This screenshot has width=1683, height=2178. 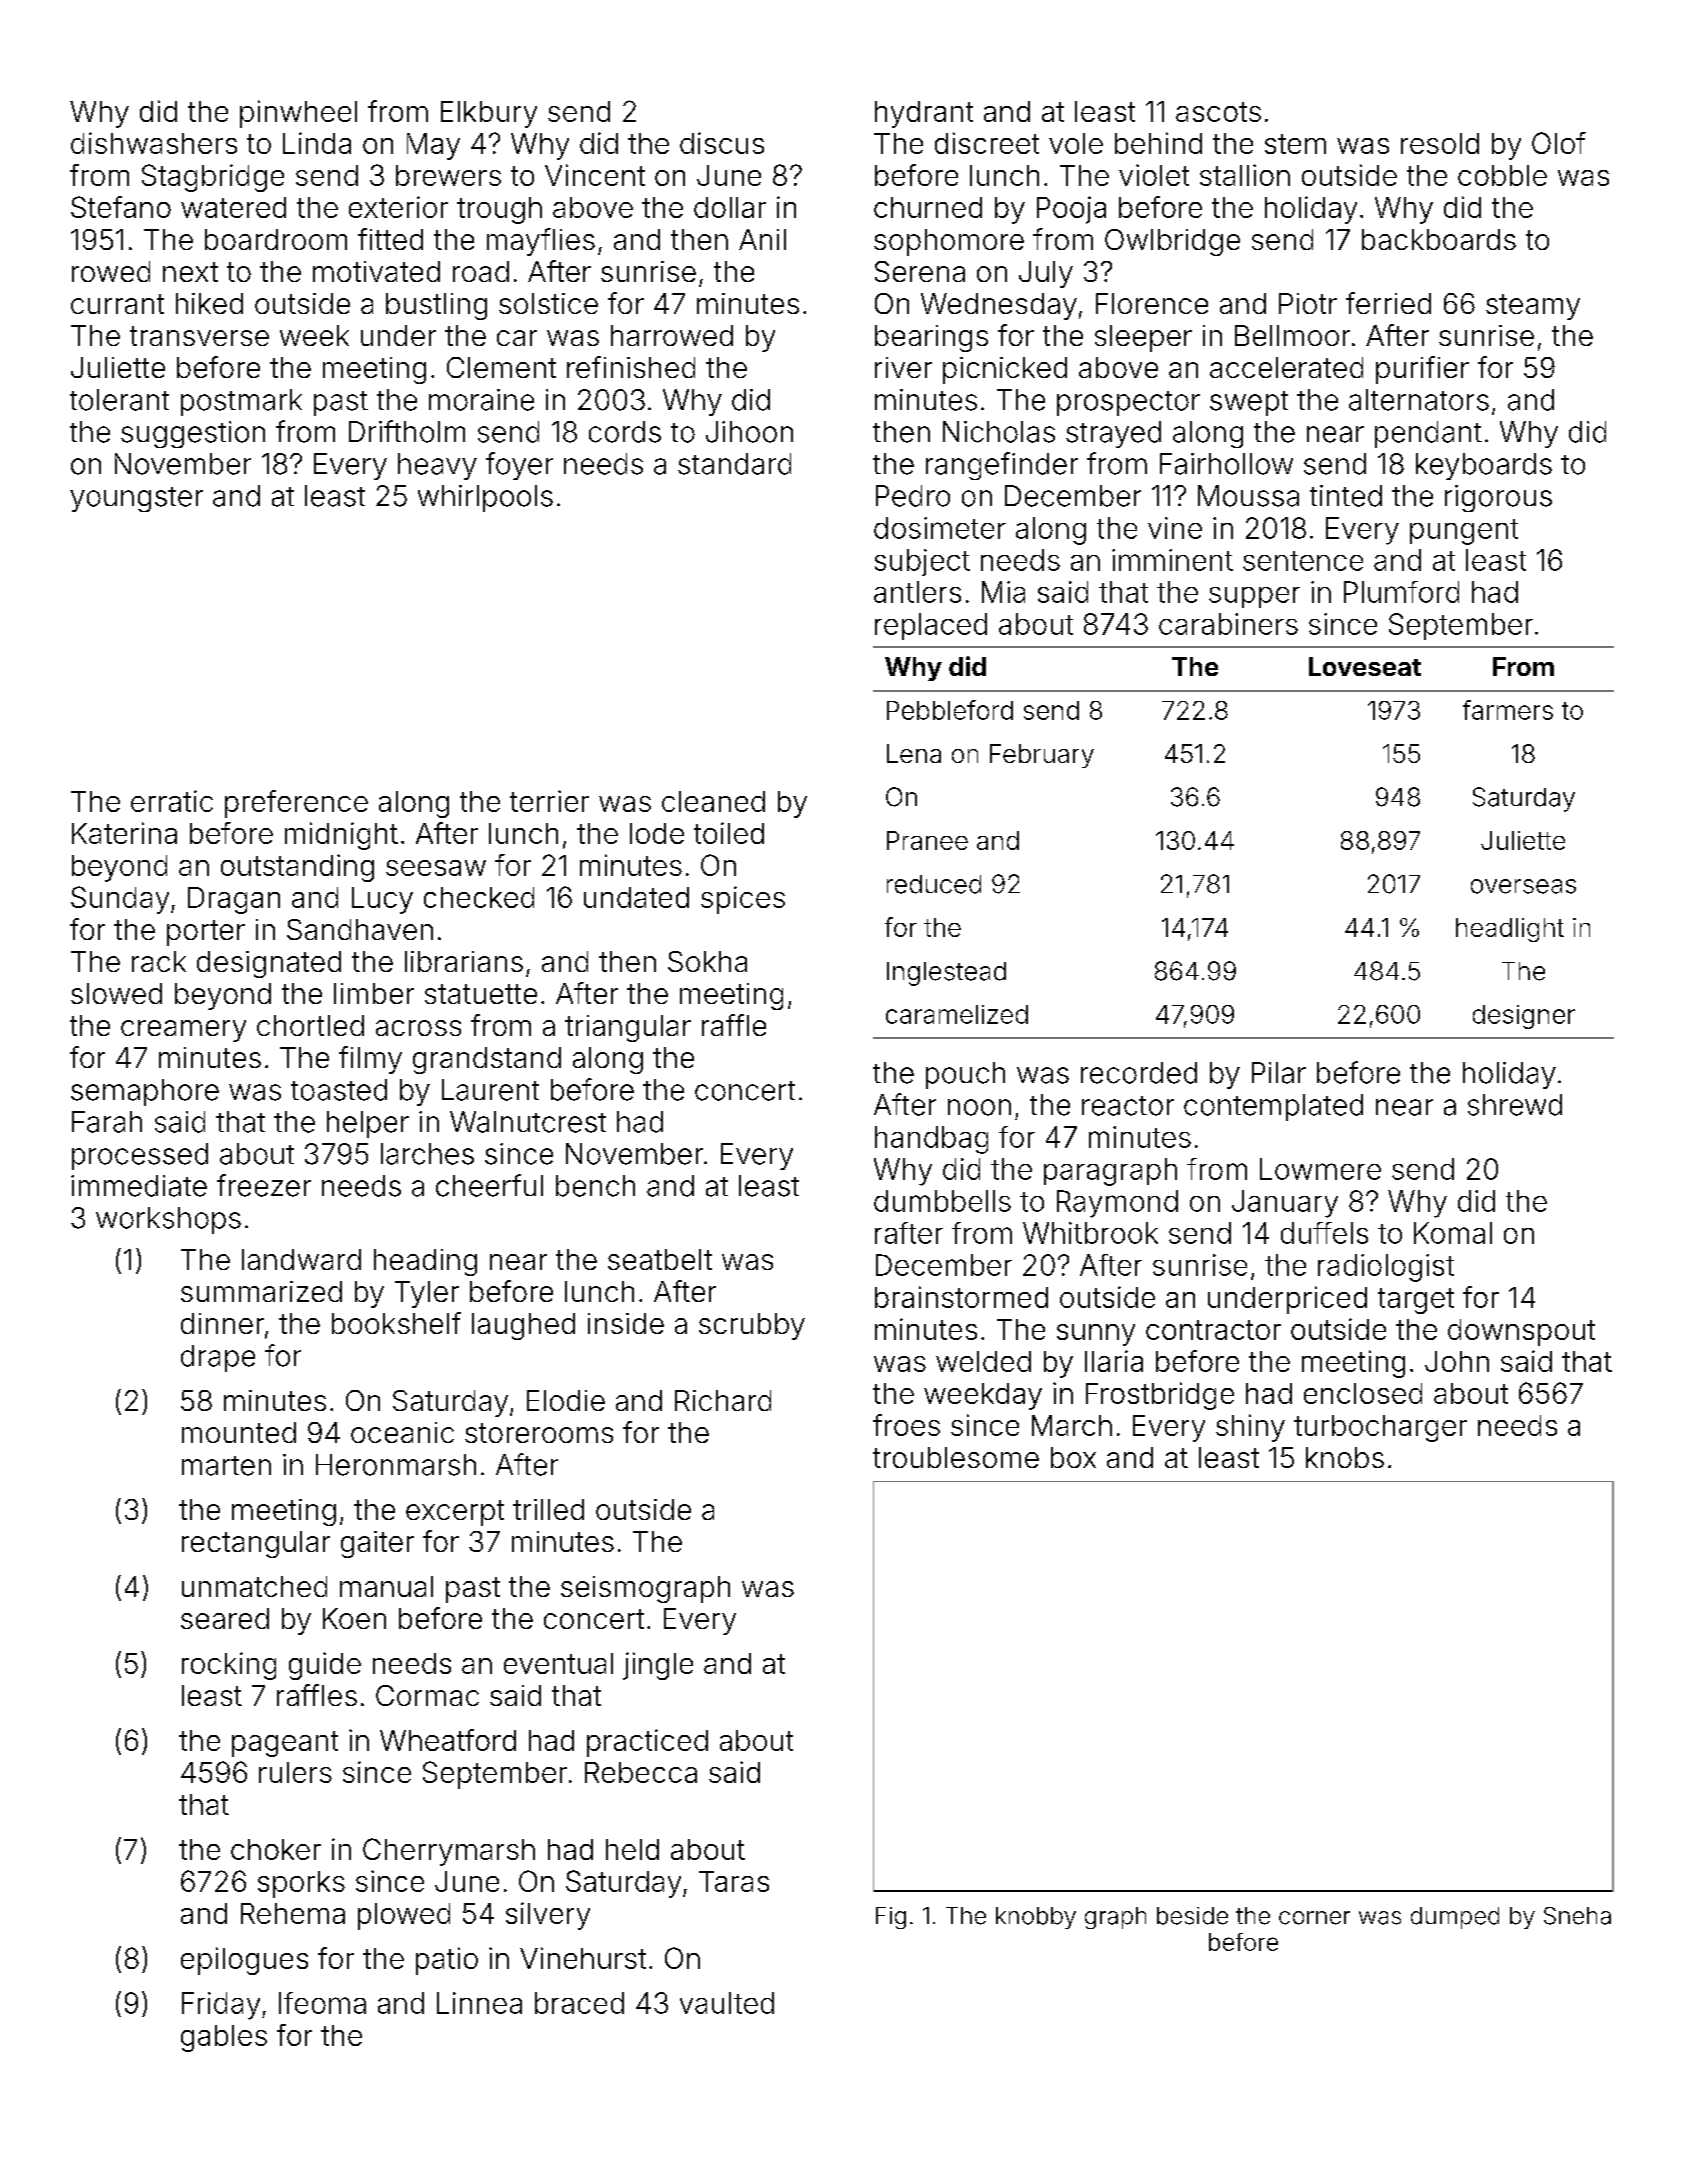 What do you see at coordinates (382, 900) in the screenshot?
I see `Lucy` at bounding box center [382, 900].
